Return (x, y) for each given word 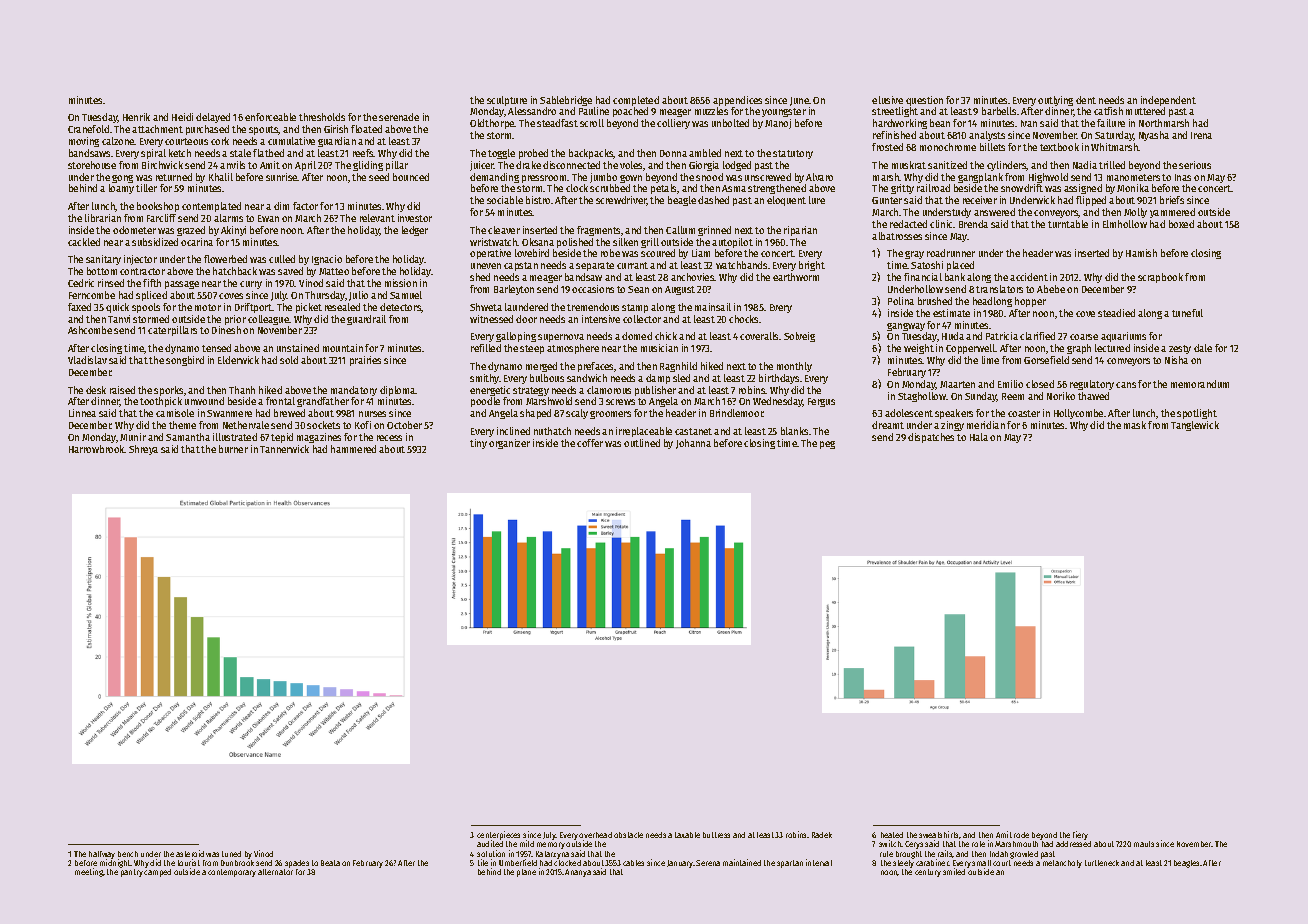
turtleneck (1102, 863)
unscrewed (768, 177)
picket (309, 308)
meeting (89, 872)
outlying (1055, 101)
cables (633, 863)
